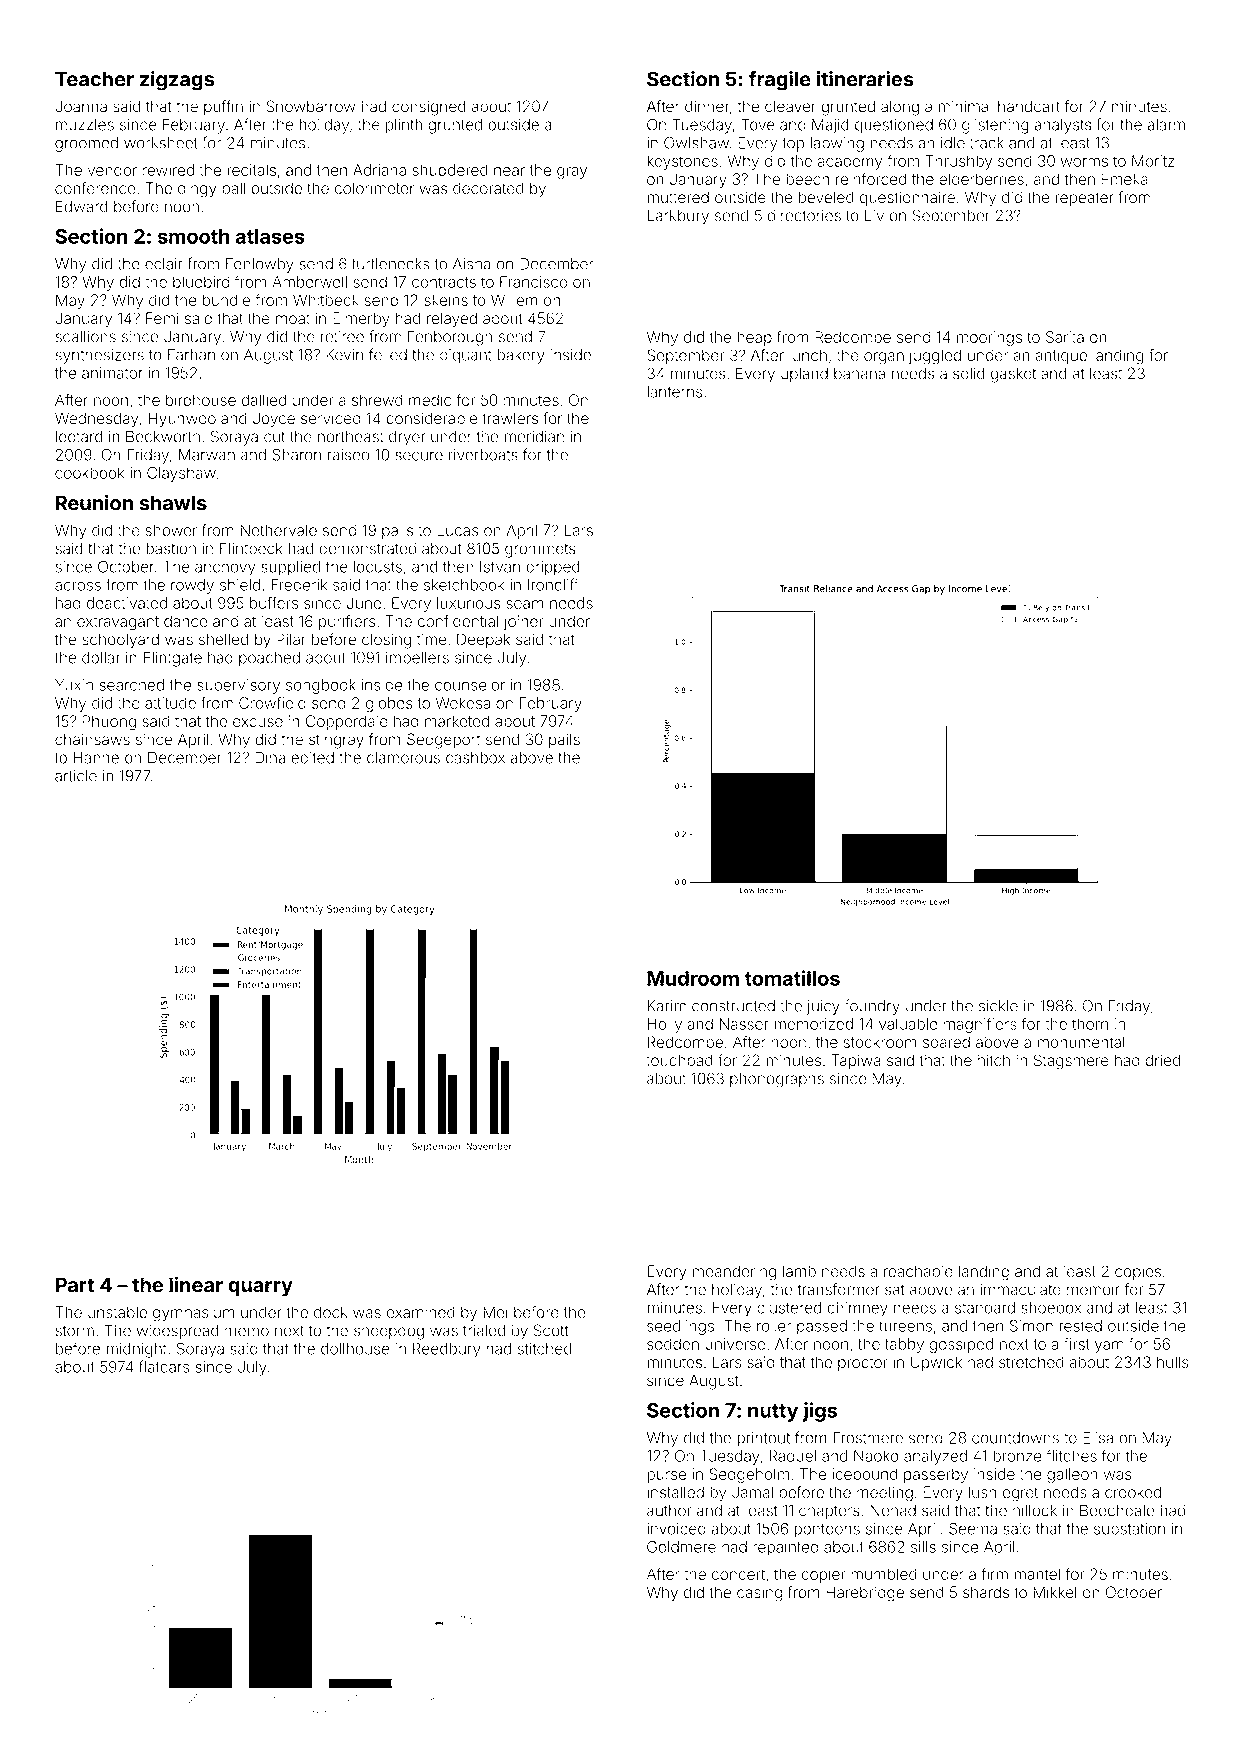  Describe the element at coordinates (1037, 1574) in the screenshot. I see `mantel` at that location.
